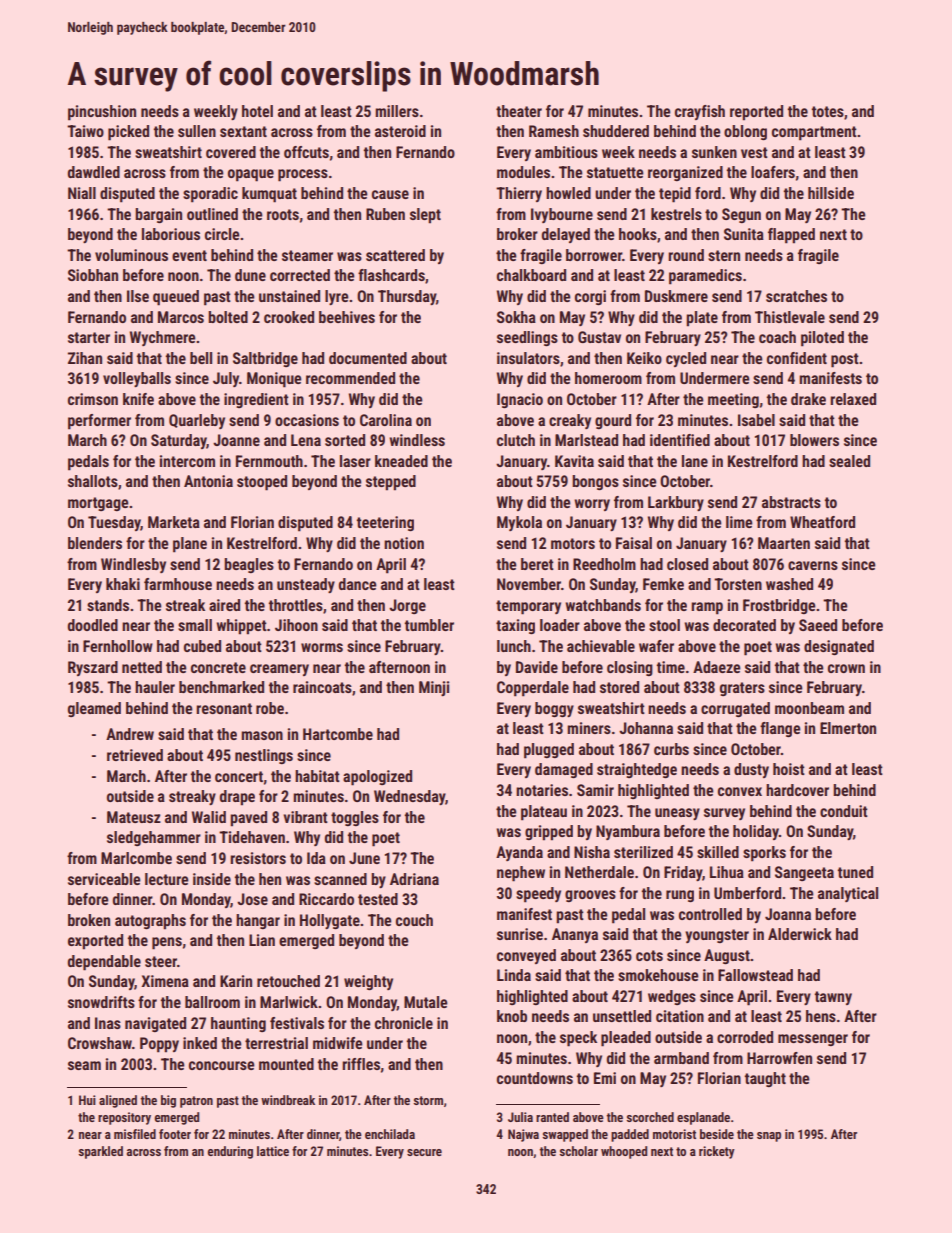  Describe the element at coordinates (796, 296) in the page. I see `scratches` at that location.
